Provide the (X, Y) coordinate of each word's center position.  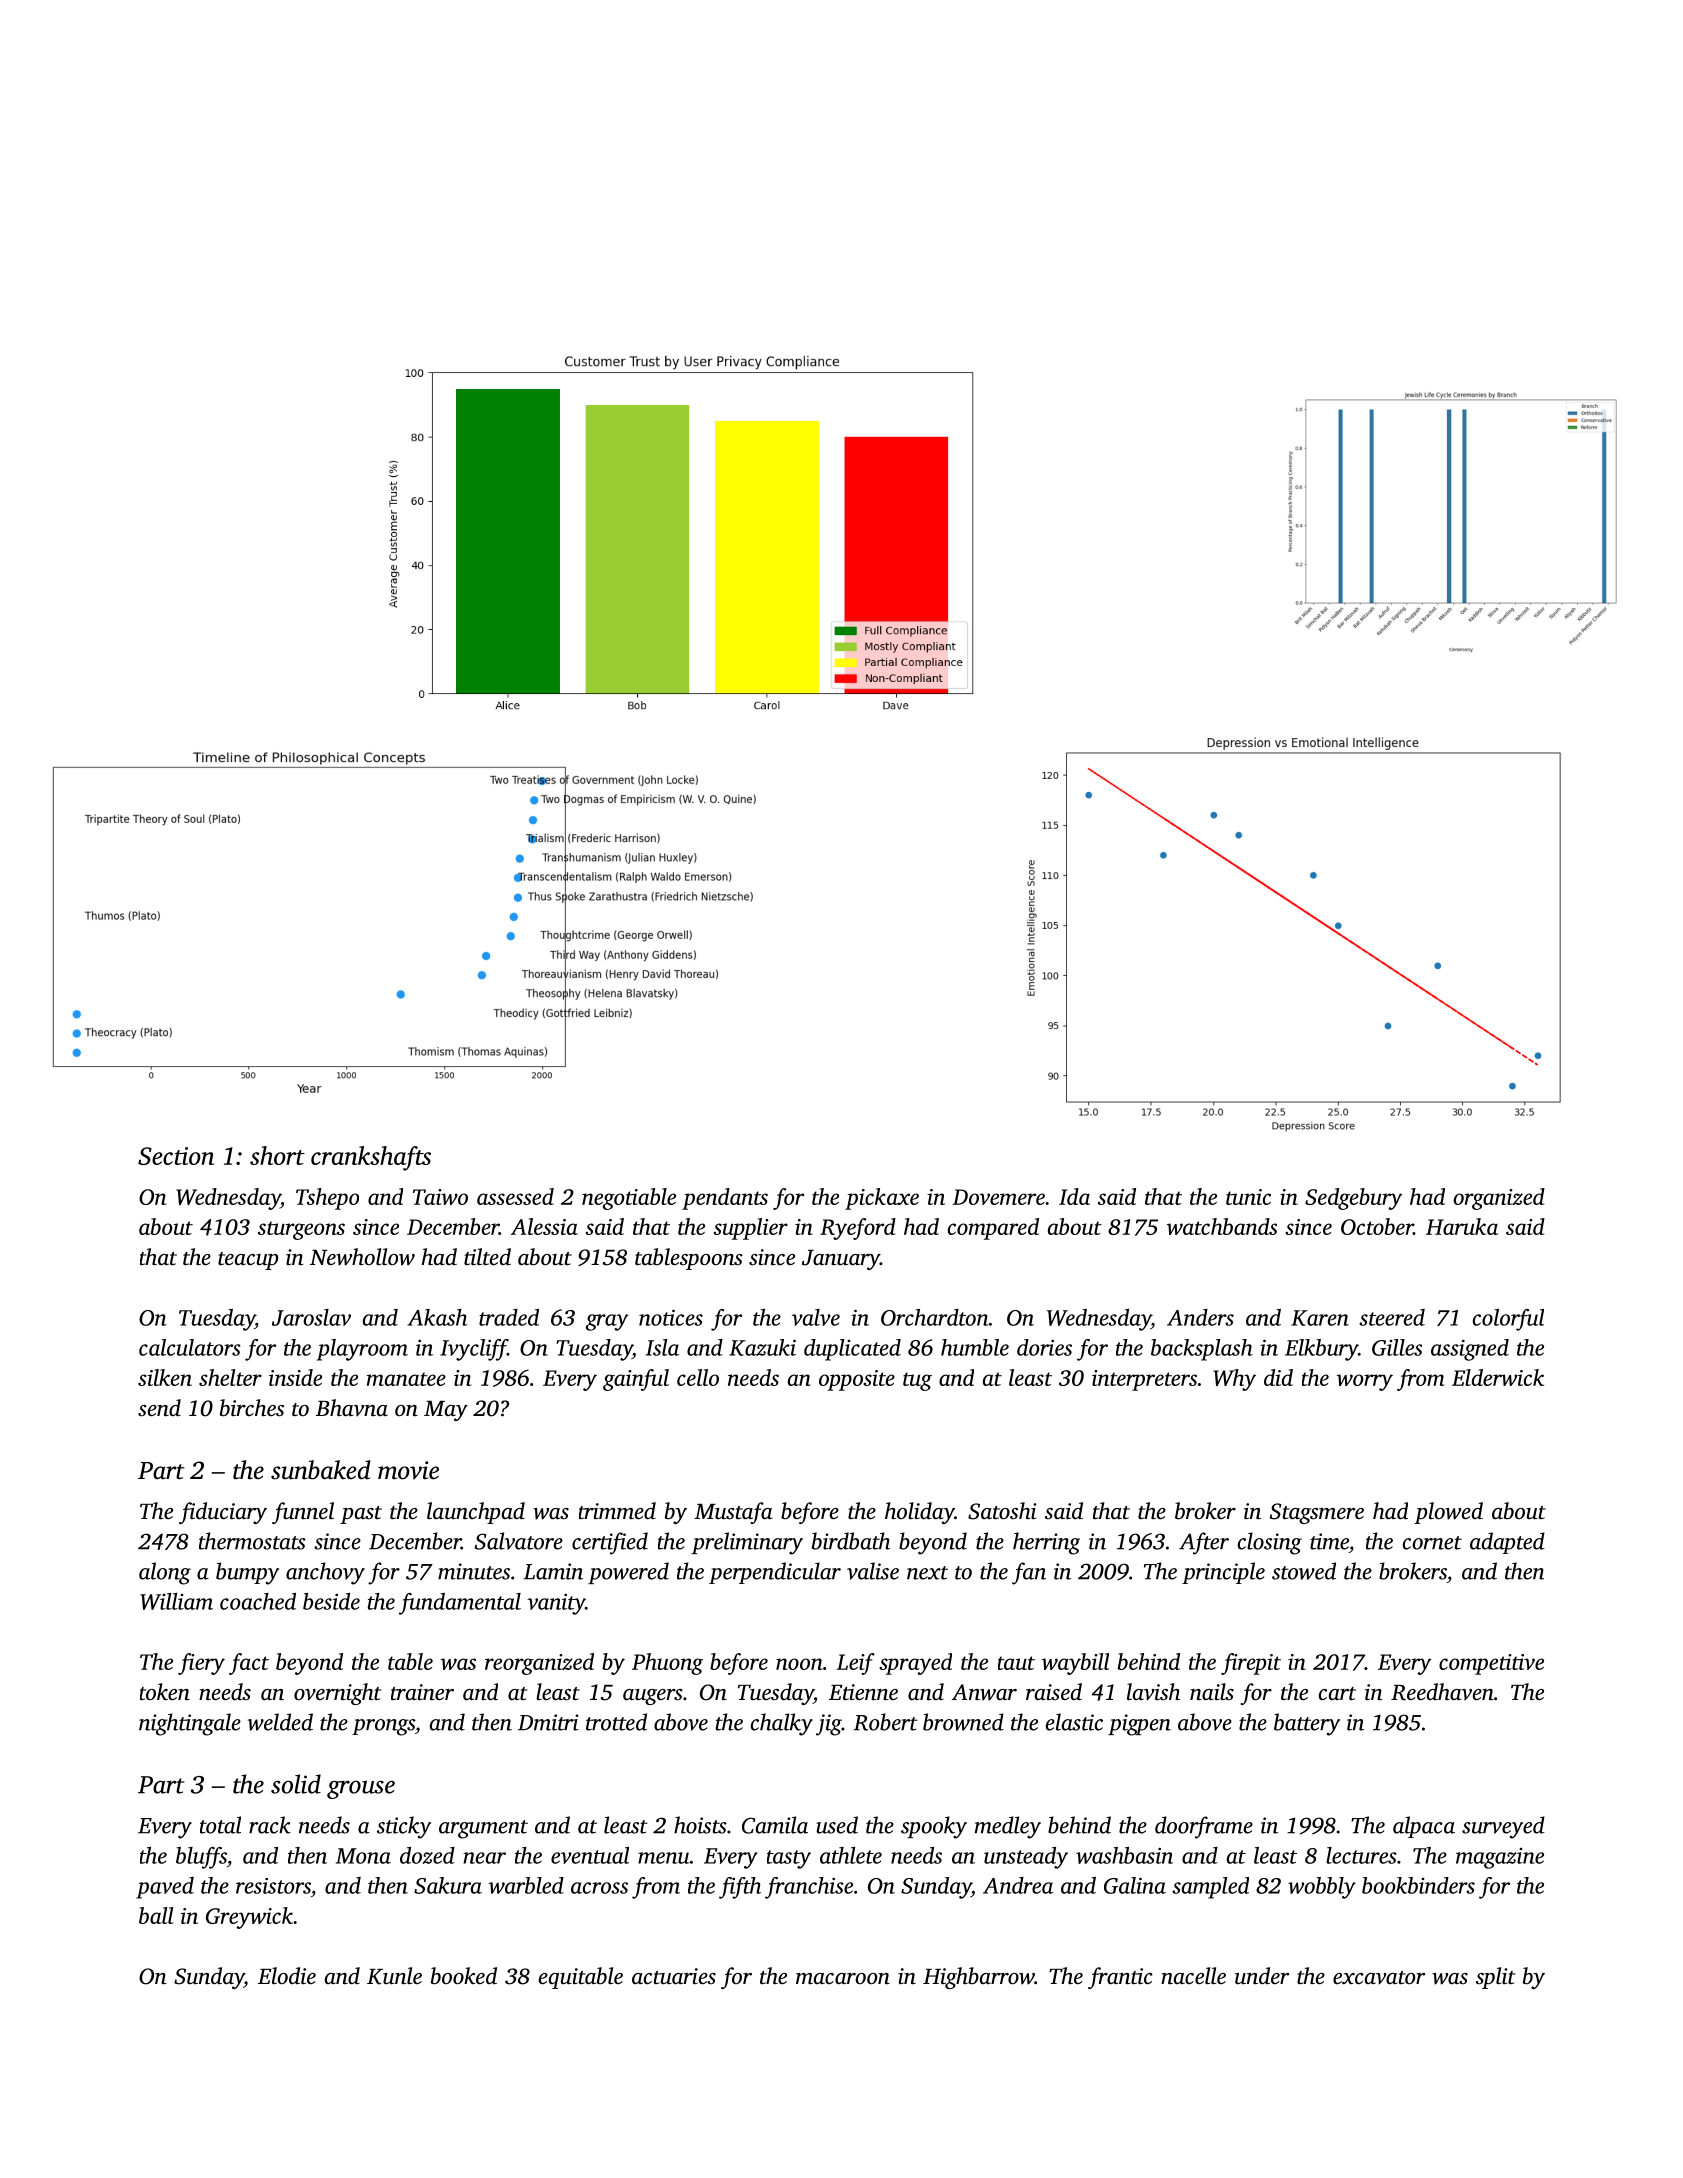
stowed (1304, 1571)
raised (1054, 1691)
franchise (809, 1888)
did (1278, 1377)
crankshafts (371, 1158)
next (927, 1573)
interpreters (1144, 1380)
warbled (526, 1885)
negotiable (629, 1199)
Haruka (1462, 1226)
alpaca (1424, 1827)
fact (249, 1664)
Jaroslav (311, 1317)
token (165, 1692)
